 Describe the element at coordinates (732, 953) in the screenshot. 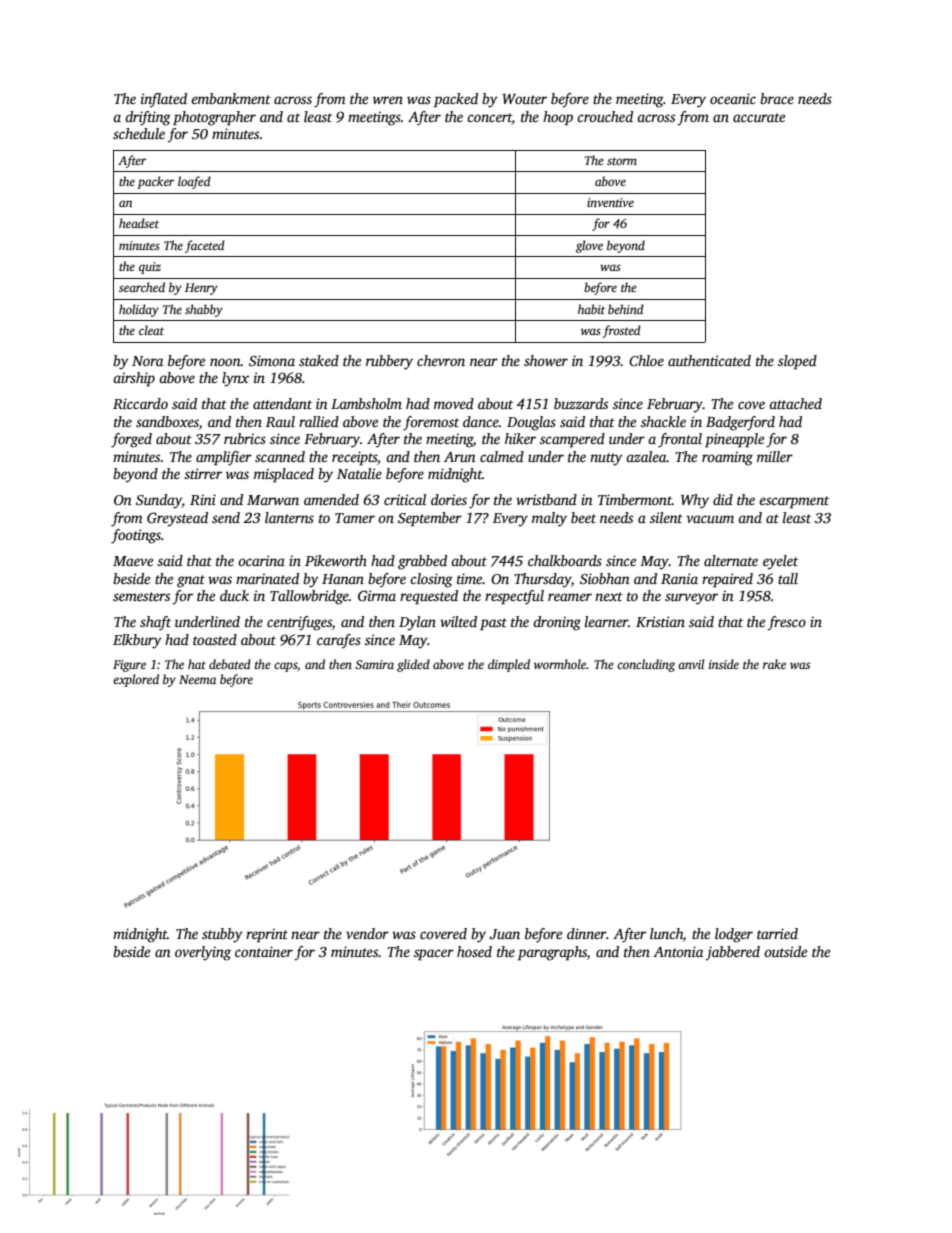

I see `jabbered` at that location.
